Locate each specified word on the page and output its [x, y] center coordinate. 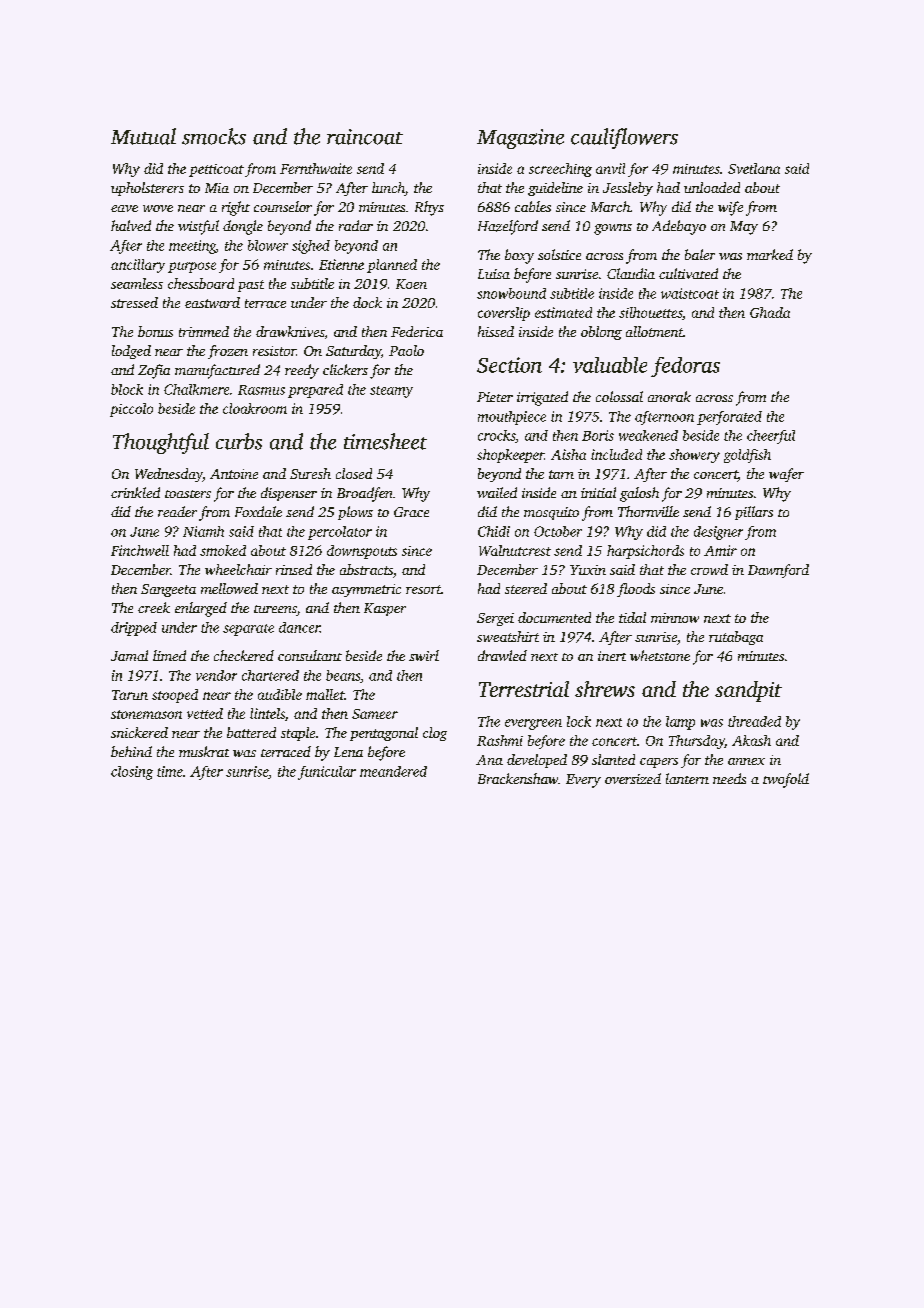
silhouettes [650, 312]
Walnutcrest [515, 550]
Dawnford [778, 571]
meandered [393, 771]
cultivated [688, 273]
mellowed [229, 588]
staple [298, 734]
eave [124, 208]
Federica [417, 331]
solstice [559, 254]
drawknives [290, 331]
